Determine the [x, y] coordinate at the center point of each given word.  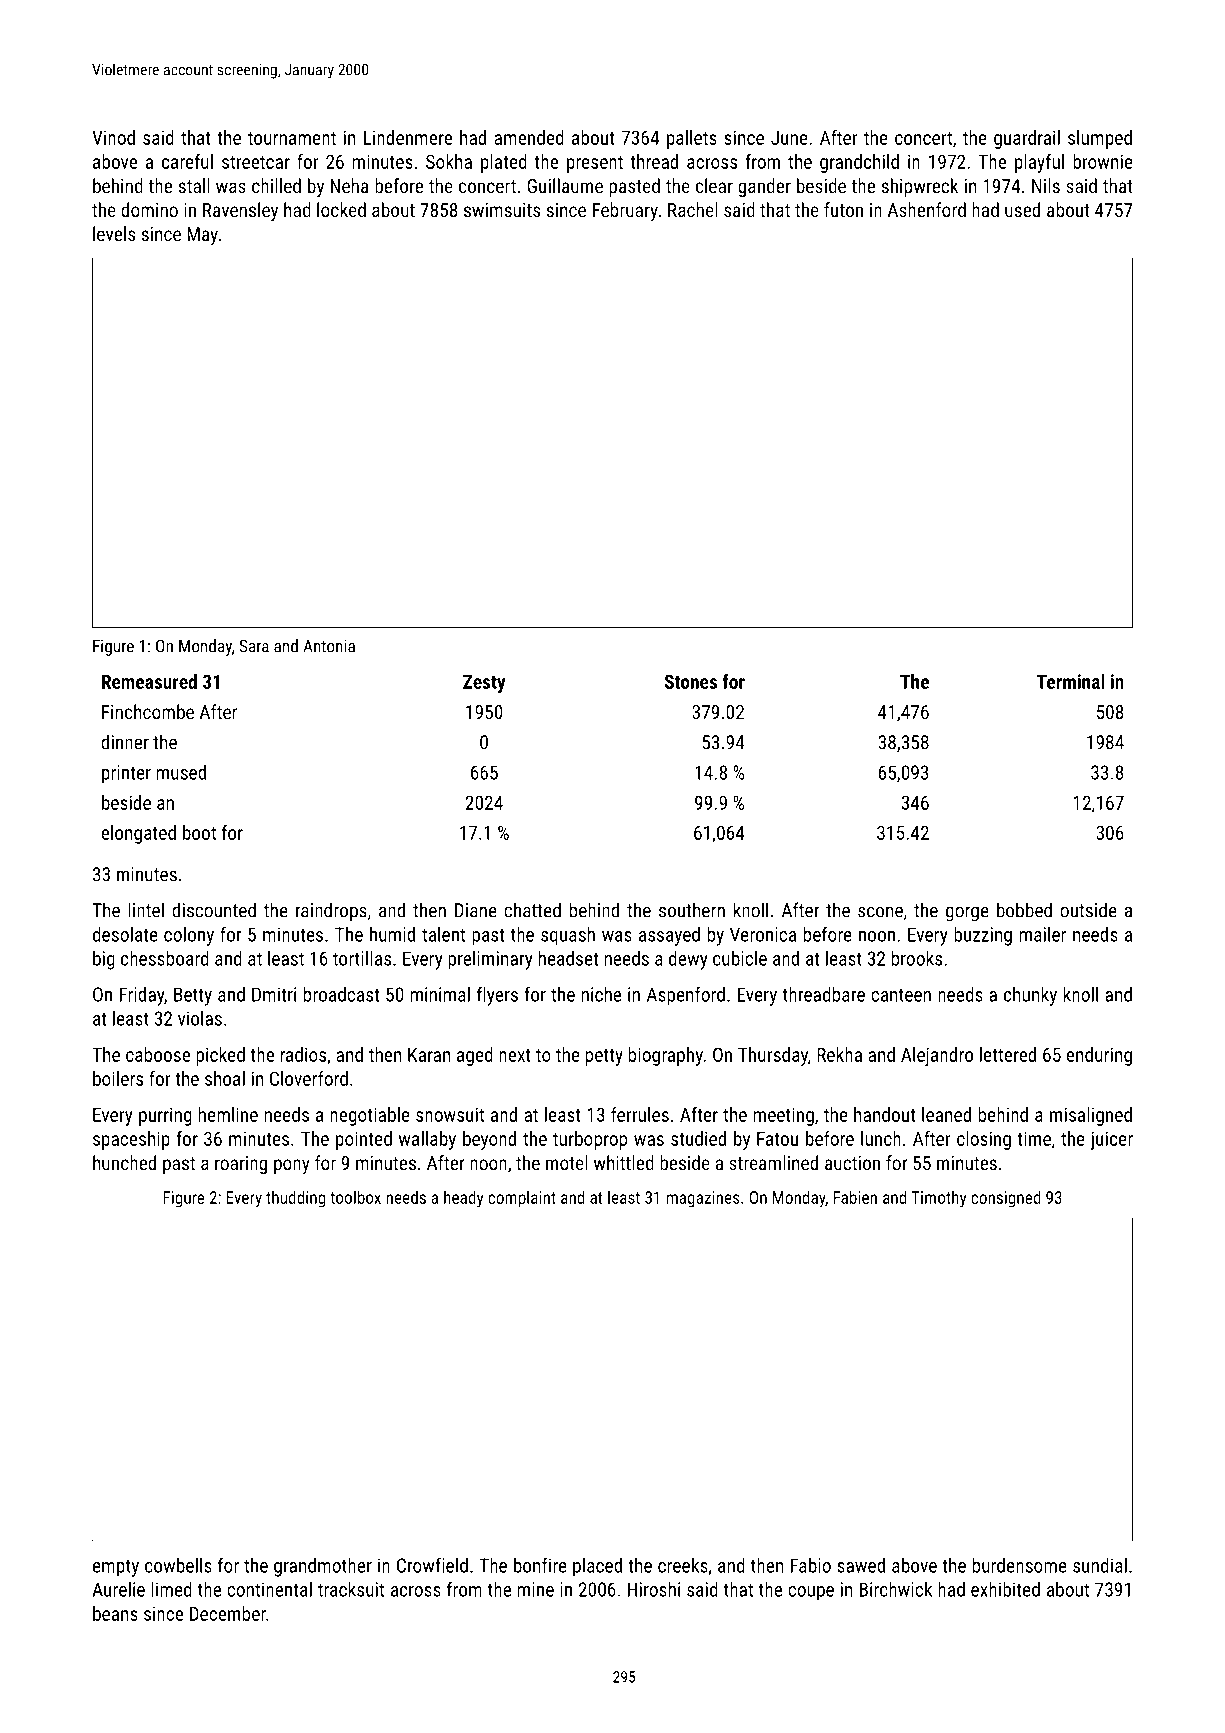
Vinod [113, 137]
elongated [138, 834]
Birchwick [895, 1589]
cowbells [178, 1565]
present [595, 164]
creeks [683, 1565]
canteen [901, 995]
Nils [1046, 185]
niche [601, 994]
